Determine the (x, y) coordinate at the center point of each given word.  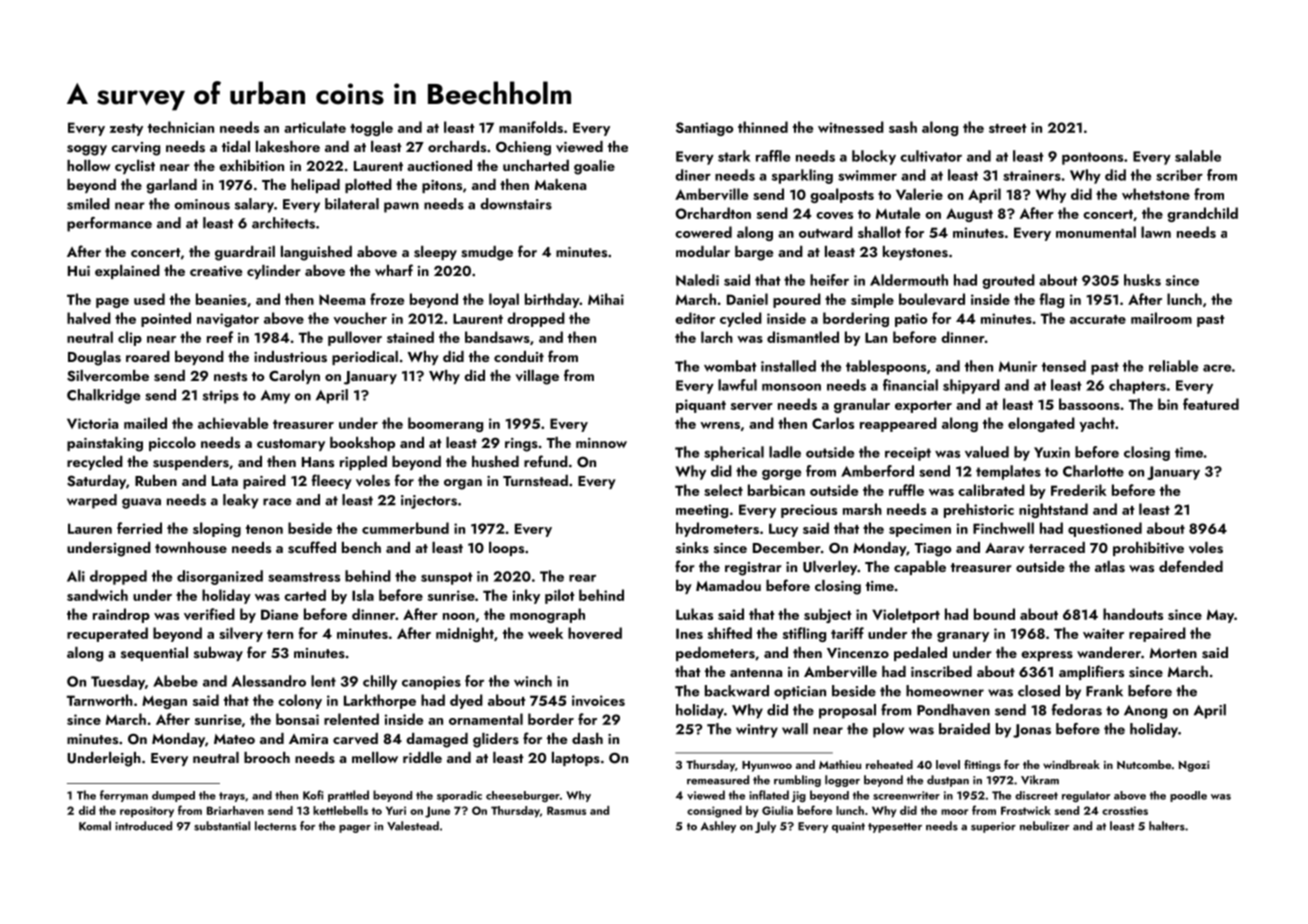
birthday (552, 300)
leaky (240, 501)
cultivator (931, 156)
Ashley (718, 827)
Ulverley (830, 568)
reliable (1173, 366)
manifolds (531, 127)
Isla (363, 595)
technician (181, 127)
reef (220, 337)
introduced (143, 826)
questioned (1105, 529)
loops (506, 549)
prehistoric (979, 510)
